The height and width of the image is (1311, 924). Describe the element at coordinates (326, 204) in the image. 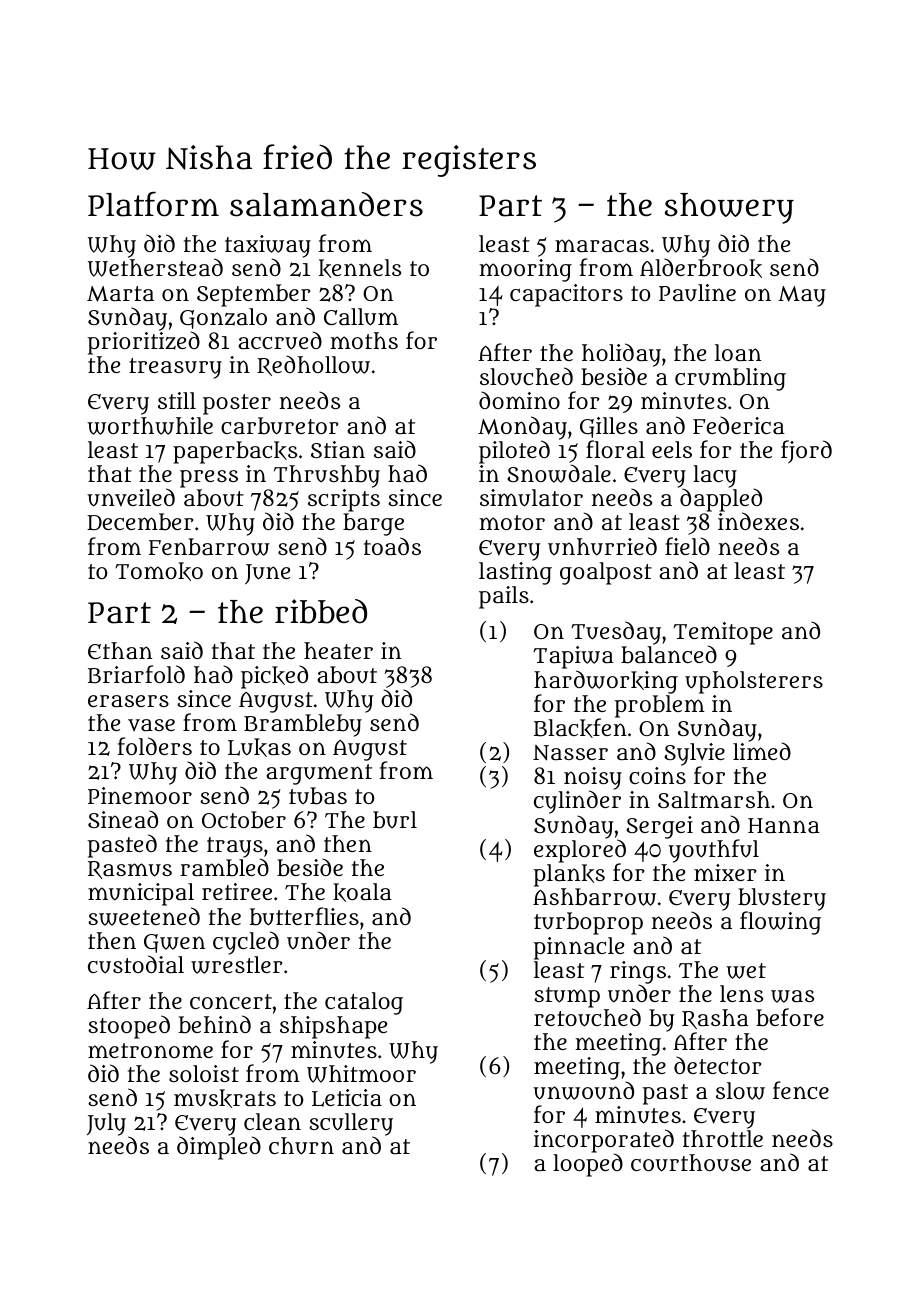

I see `salamanders` at that location.
